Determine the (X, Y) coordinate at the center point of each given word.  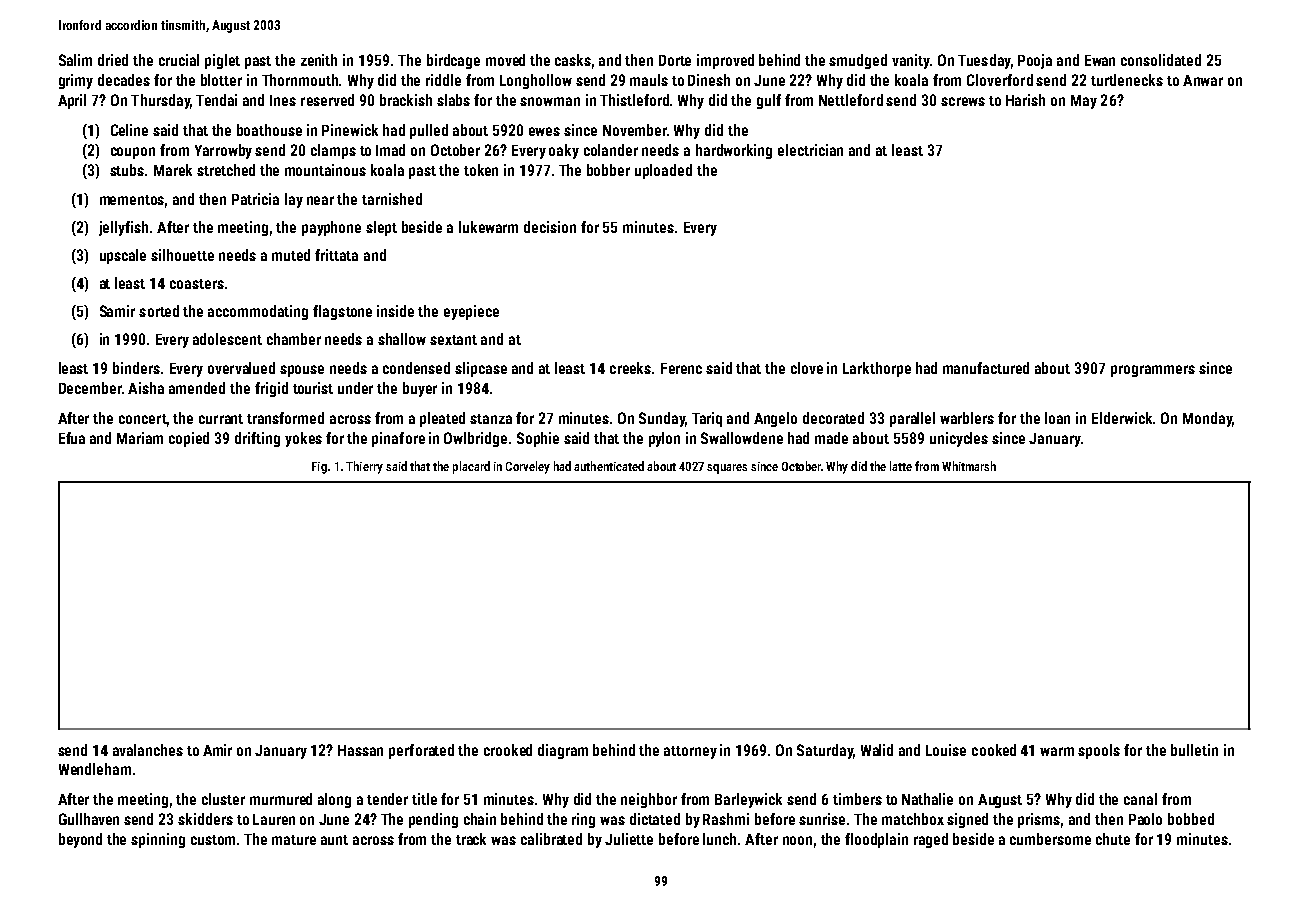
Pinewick (350, 130)
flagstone (342, 312)
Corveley (528, 467)
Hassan (360, 750)
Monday (1207, 419)
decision (550, 227)
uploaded (663, 171)
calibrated (551, 839)
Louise (946, 750)
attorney (690, 752)
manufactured (986, 368)
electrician (810, 150)
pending (433, 820)
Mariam (140, 438)
